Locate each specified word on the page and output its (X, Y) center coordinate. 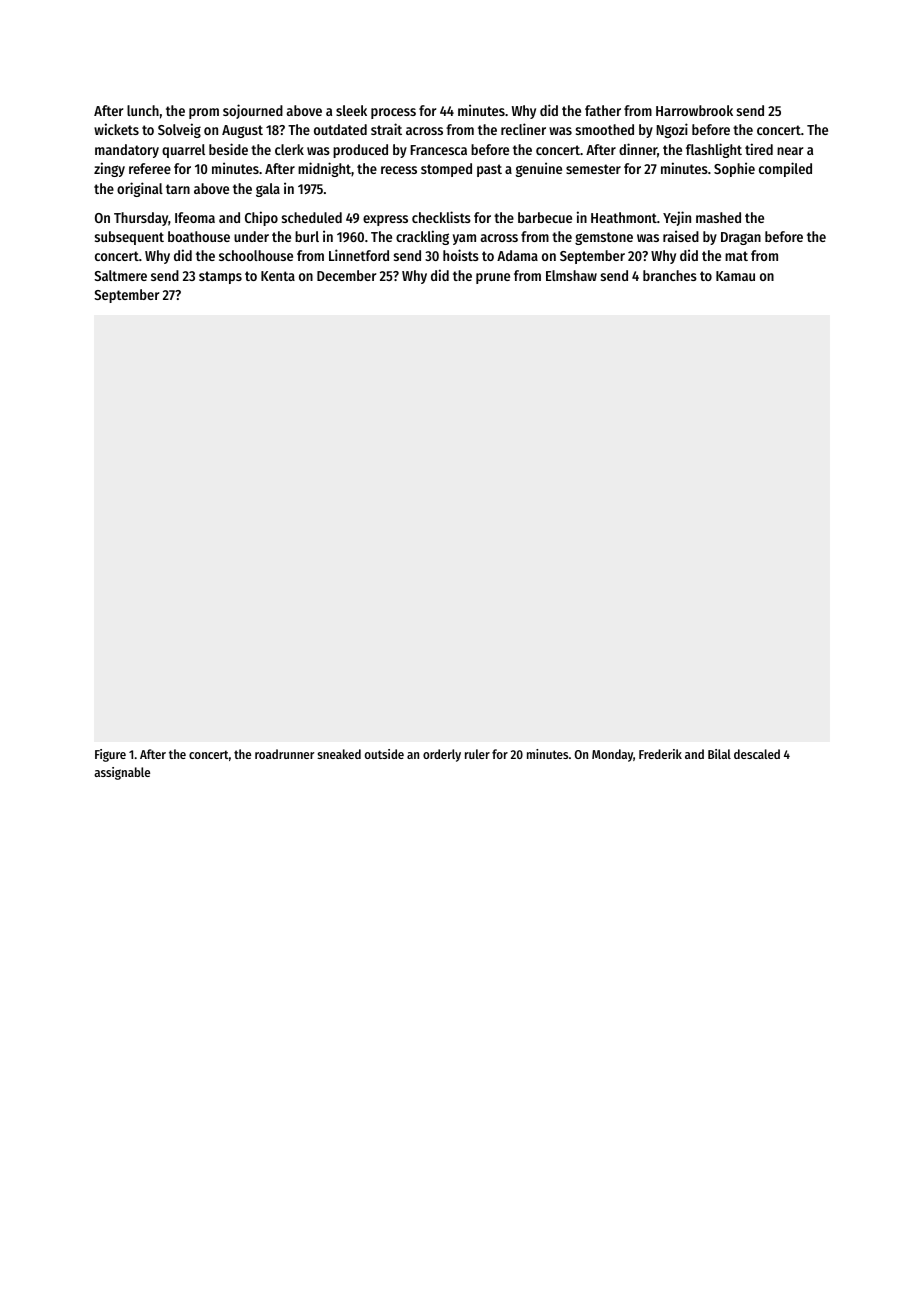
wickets (116, 129)
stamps (220, 277)
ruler (477, 754)
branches (670, 275)
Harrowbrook (694, 110)
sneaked (339, 754)
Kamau (735, 276)
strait (386, 129)
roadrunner (284, 754)
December (346, 275)
